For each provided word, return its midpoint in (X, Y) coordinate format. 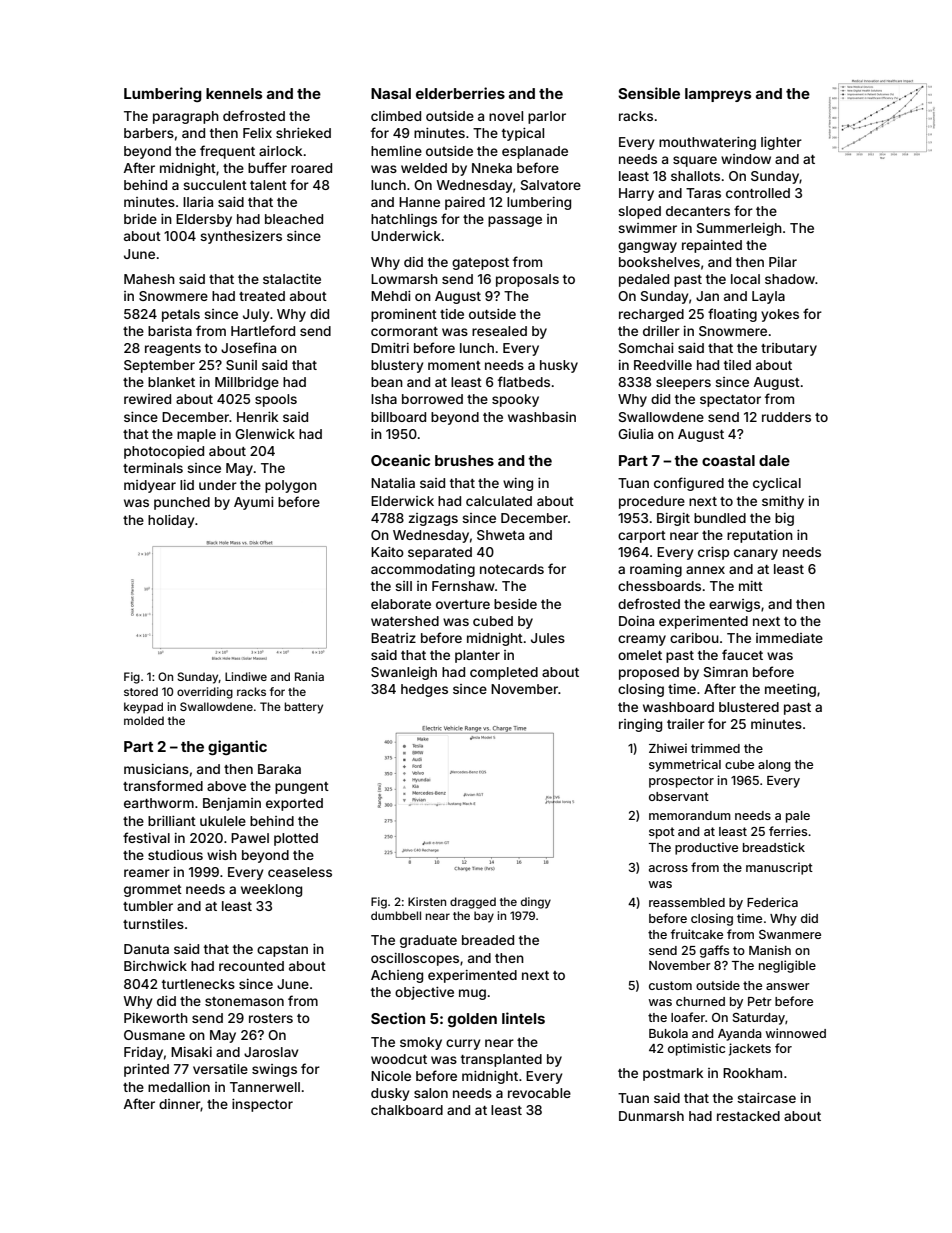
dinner (179, 1104)
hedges (424, 690)
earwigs (734, 605)
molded (144, 720)
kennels (234, 93)
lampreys (718, 95)
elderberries (460, 93)
